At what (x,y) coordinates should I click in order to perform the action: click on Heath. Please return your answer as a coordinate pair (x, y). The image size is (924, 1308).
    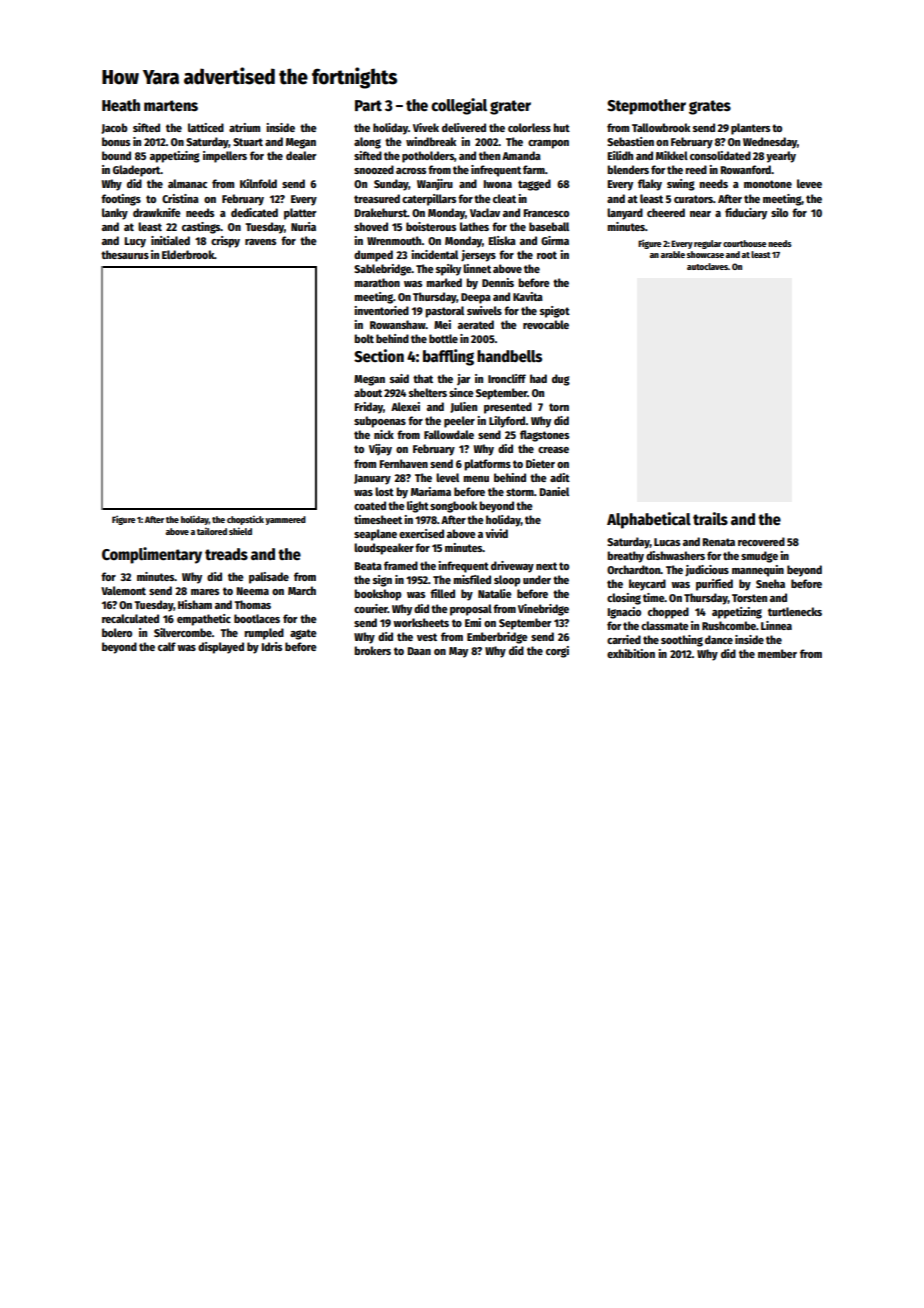
    Looking at the image, I should click on (121, 105).
